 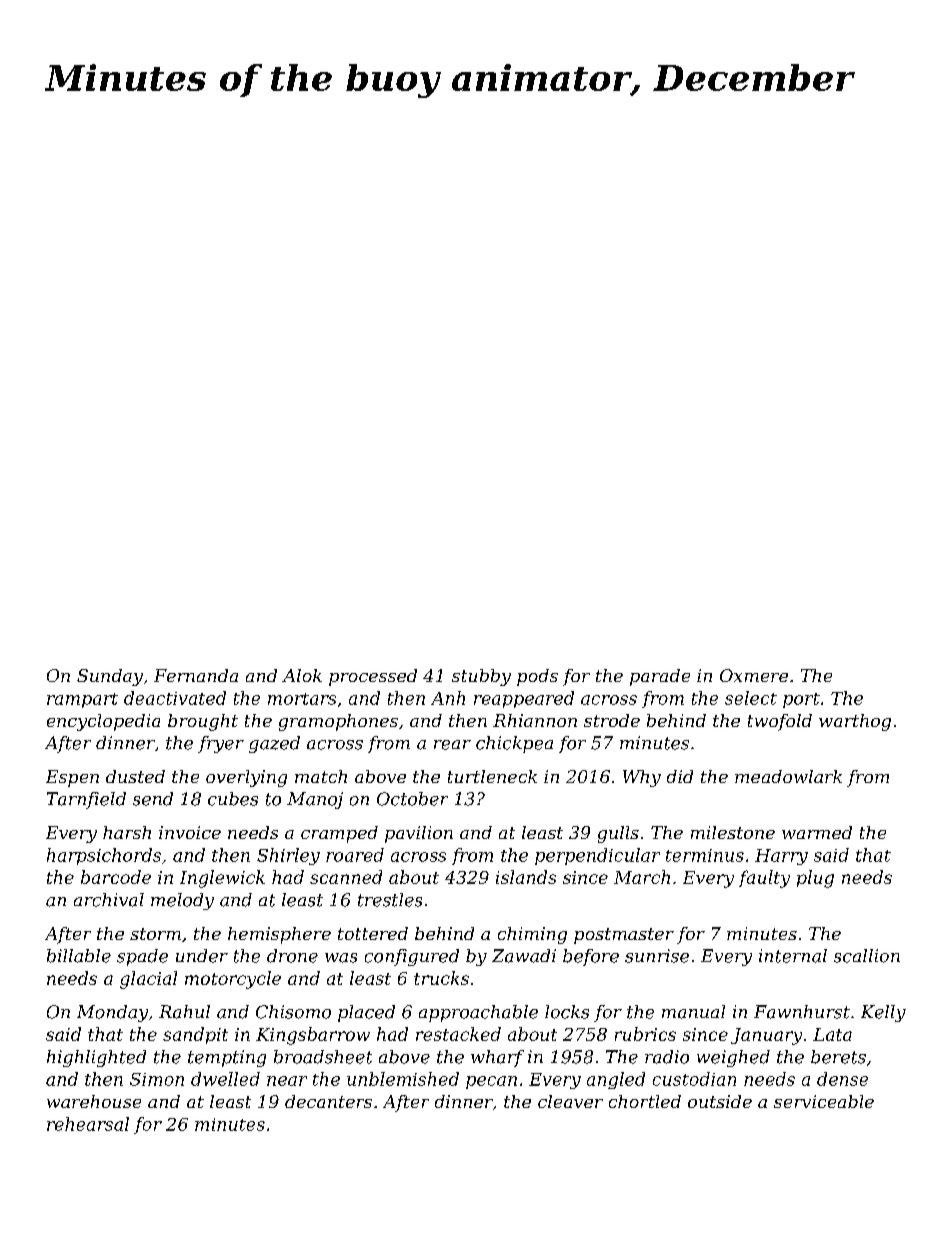 What do you see at coordinates (346, 877) in the image?
I see `scanned` at bounding box center [346, 877].
